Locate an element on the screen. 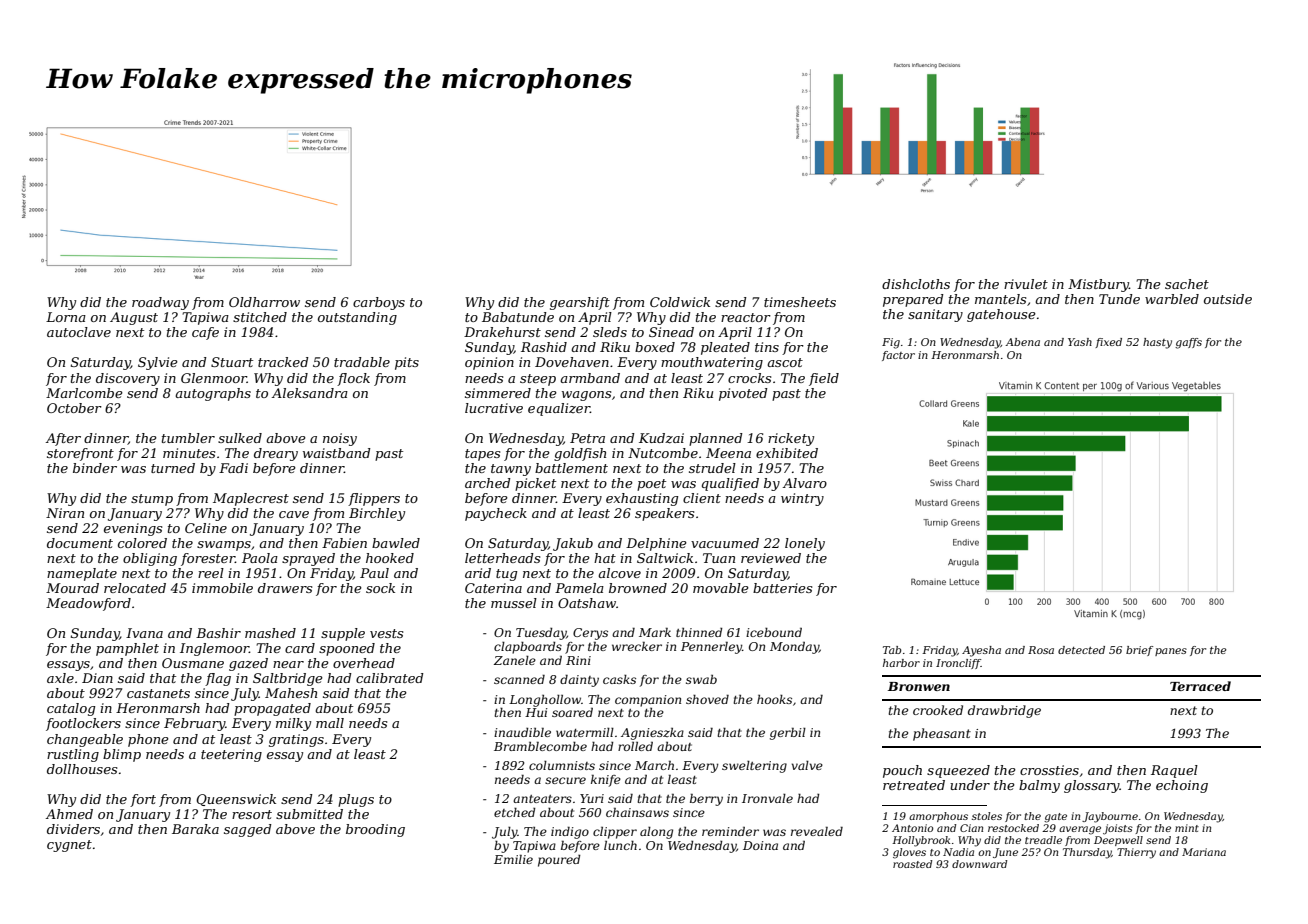 This screenshot has height=924, width=1308. detected is located at coordinates (1081, 650).
